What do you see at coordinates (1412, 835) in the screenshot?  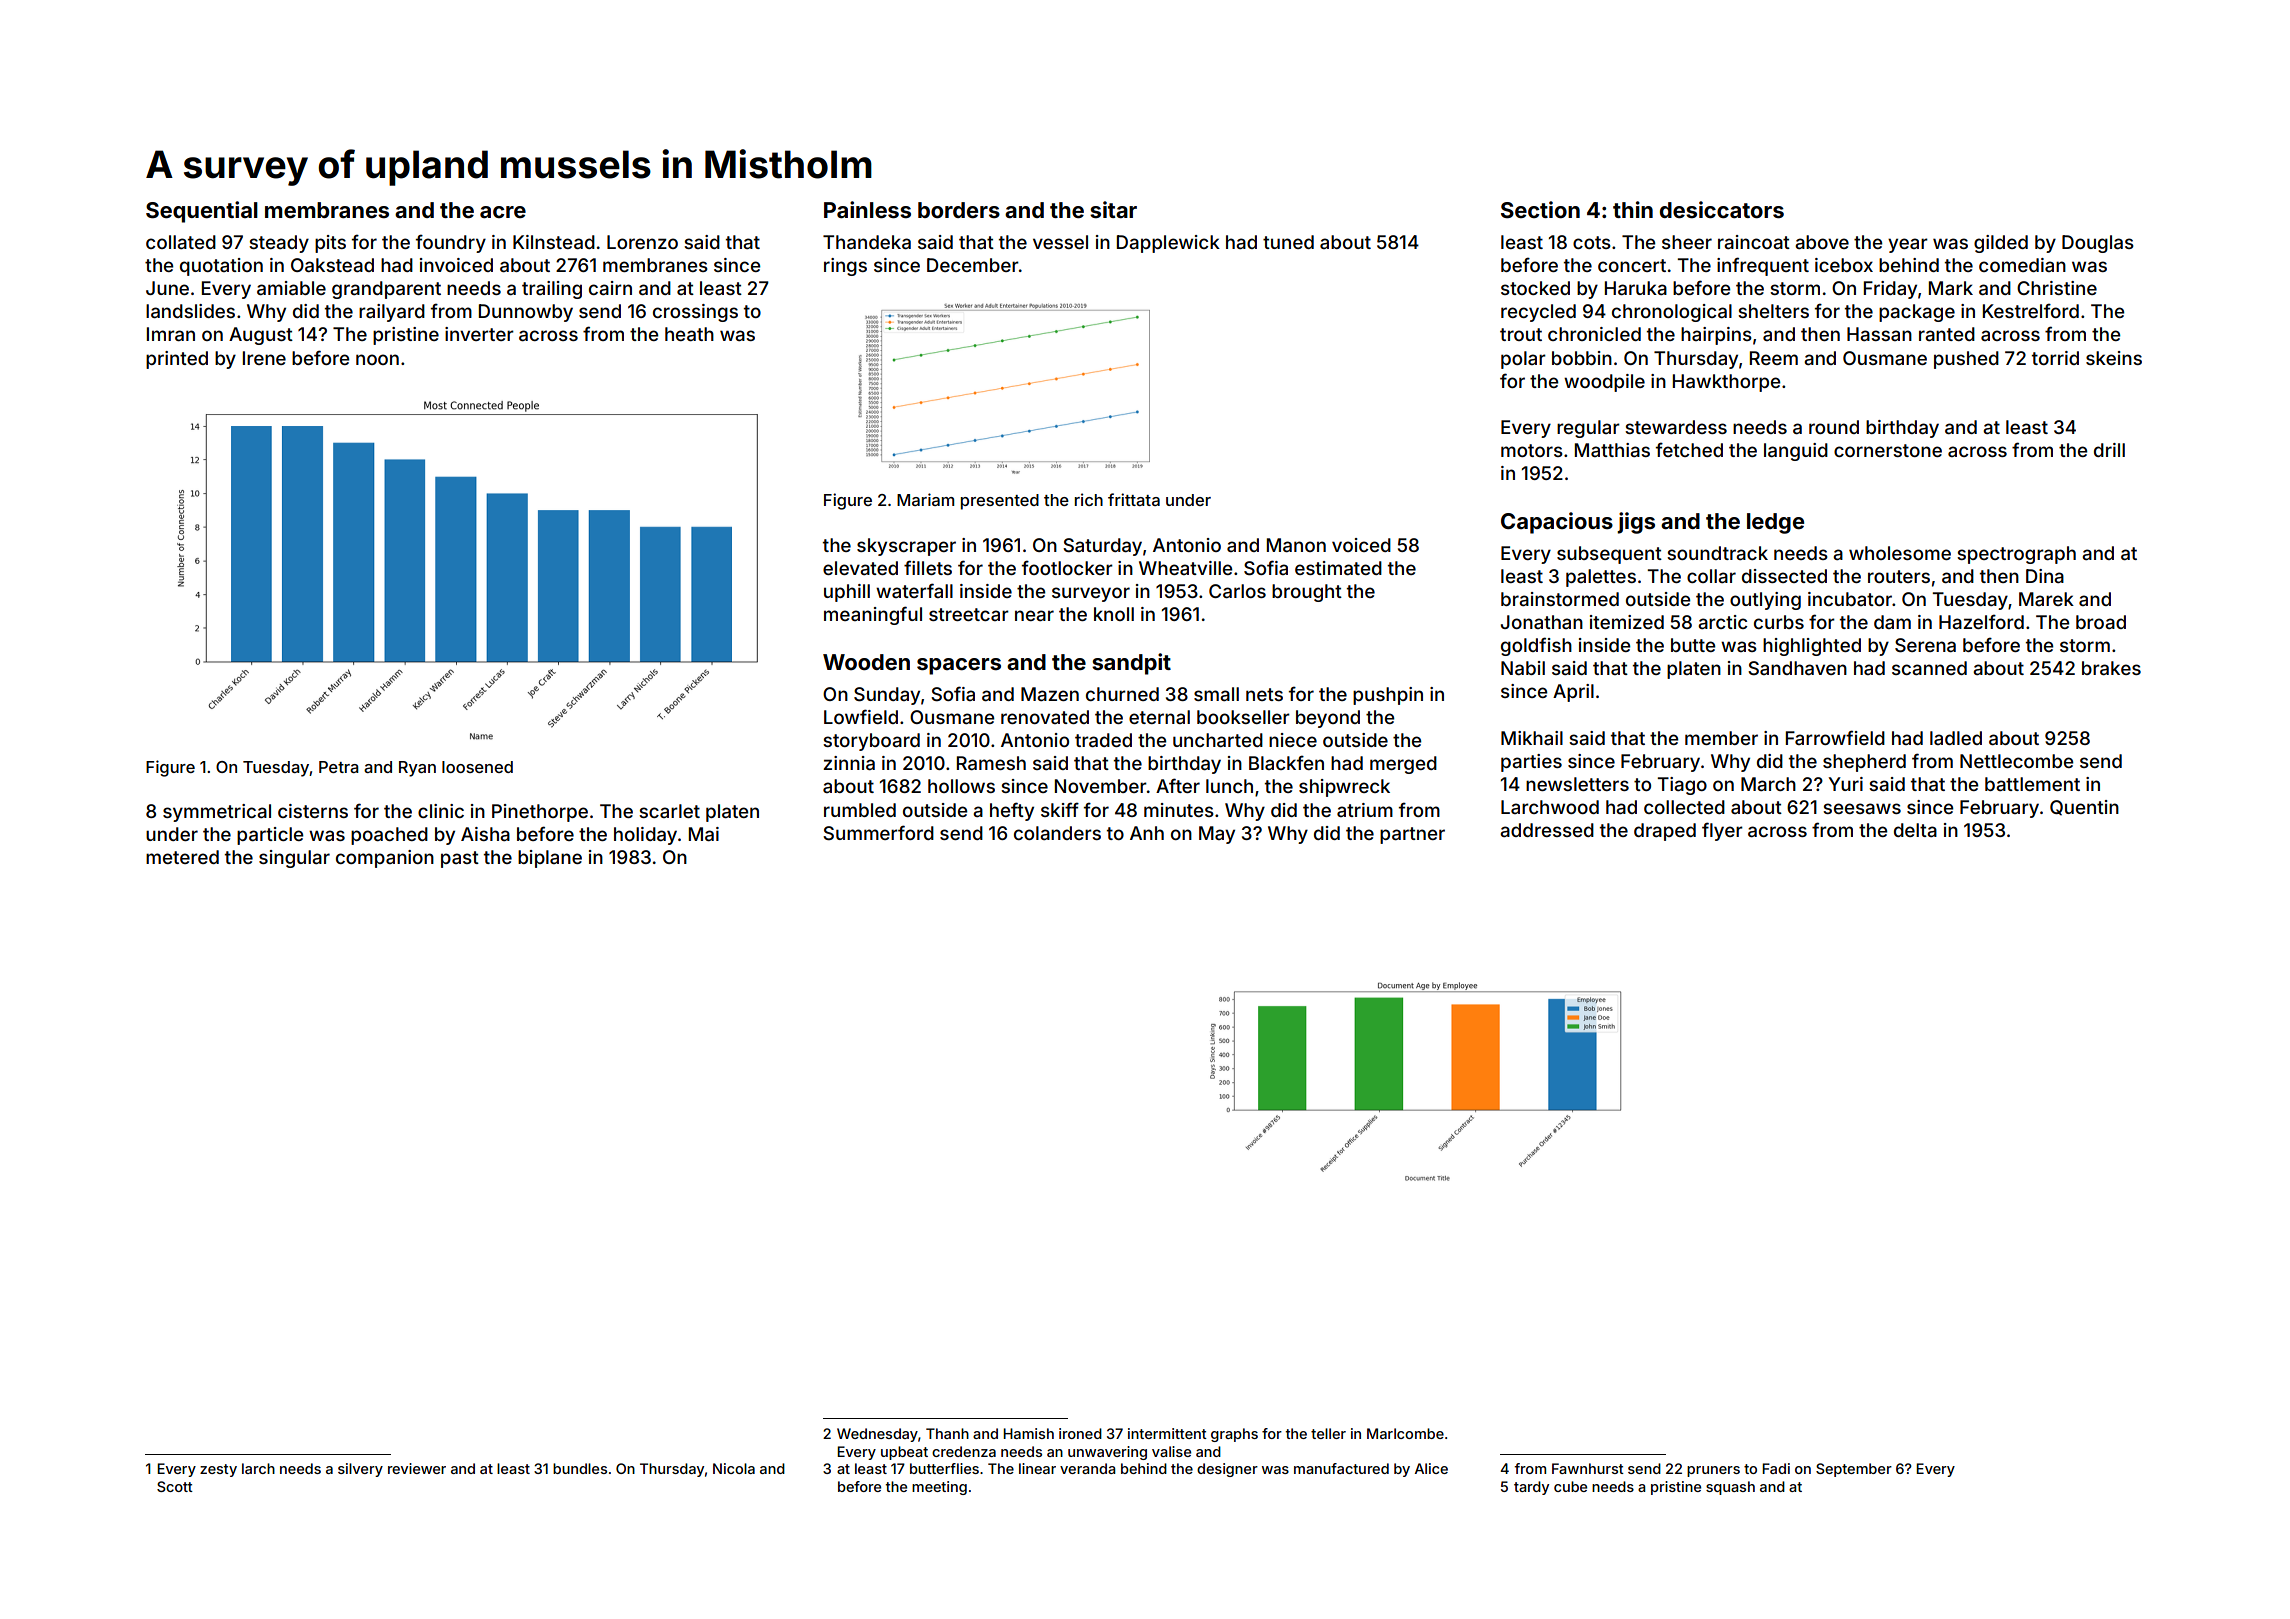 I see `partner` at bounding box center [1412, 835].
